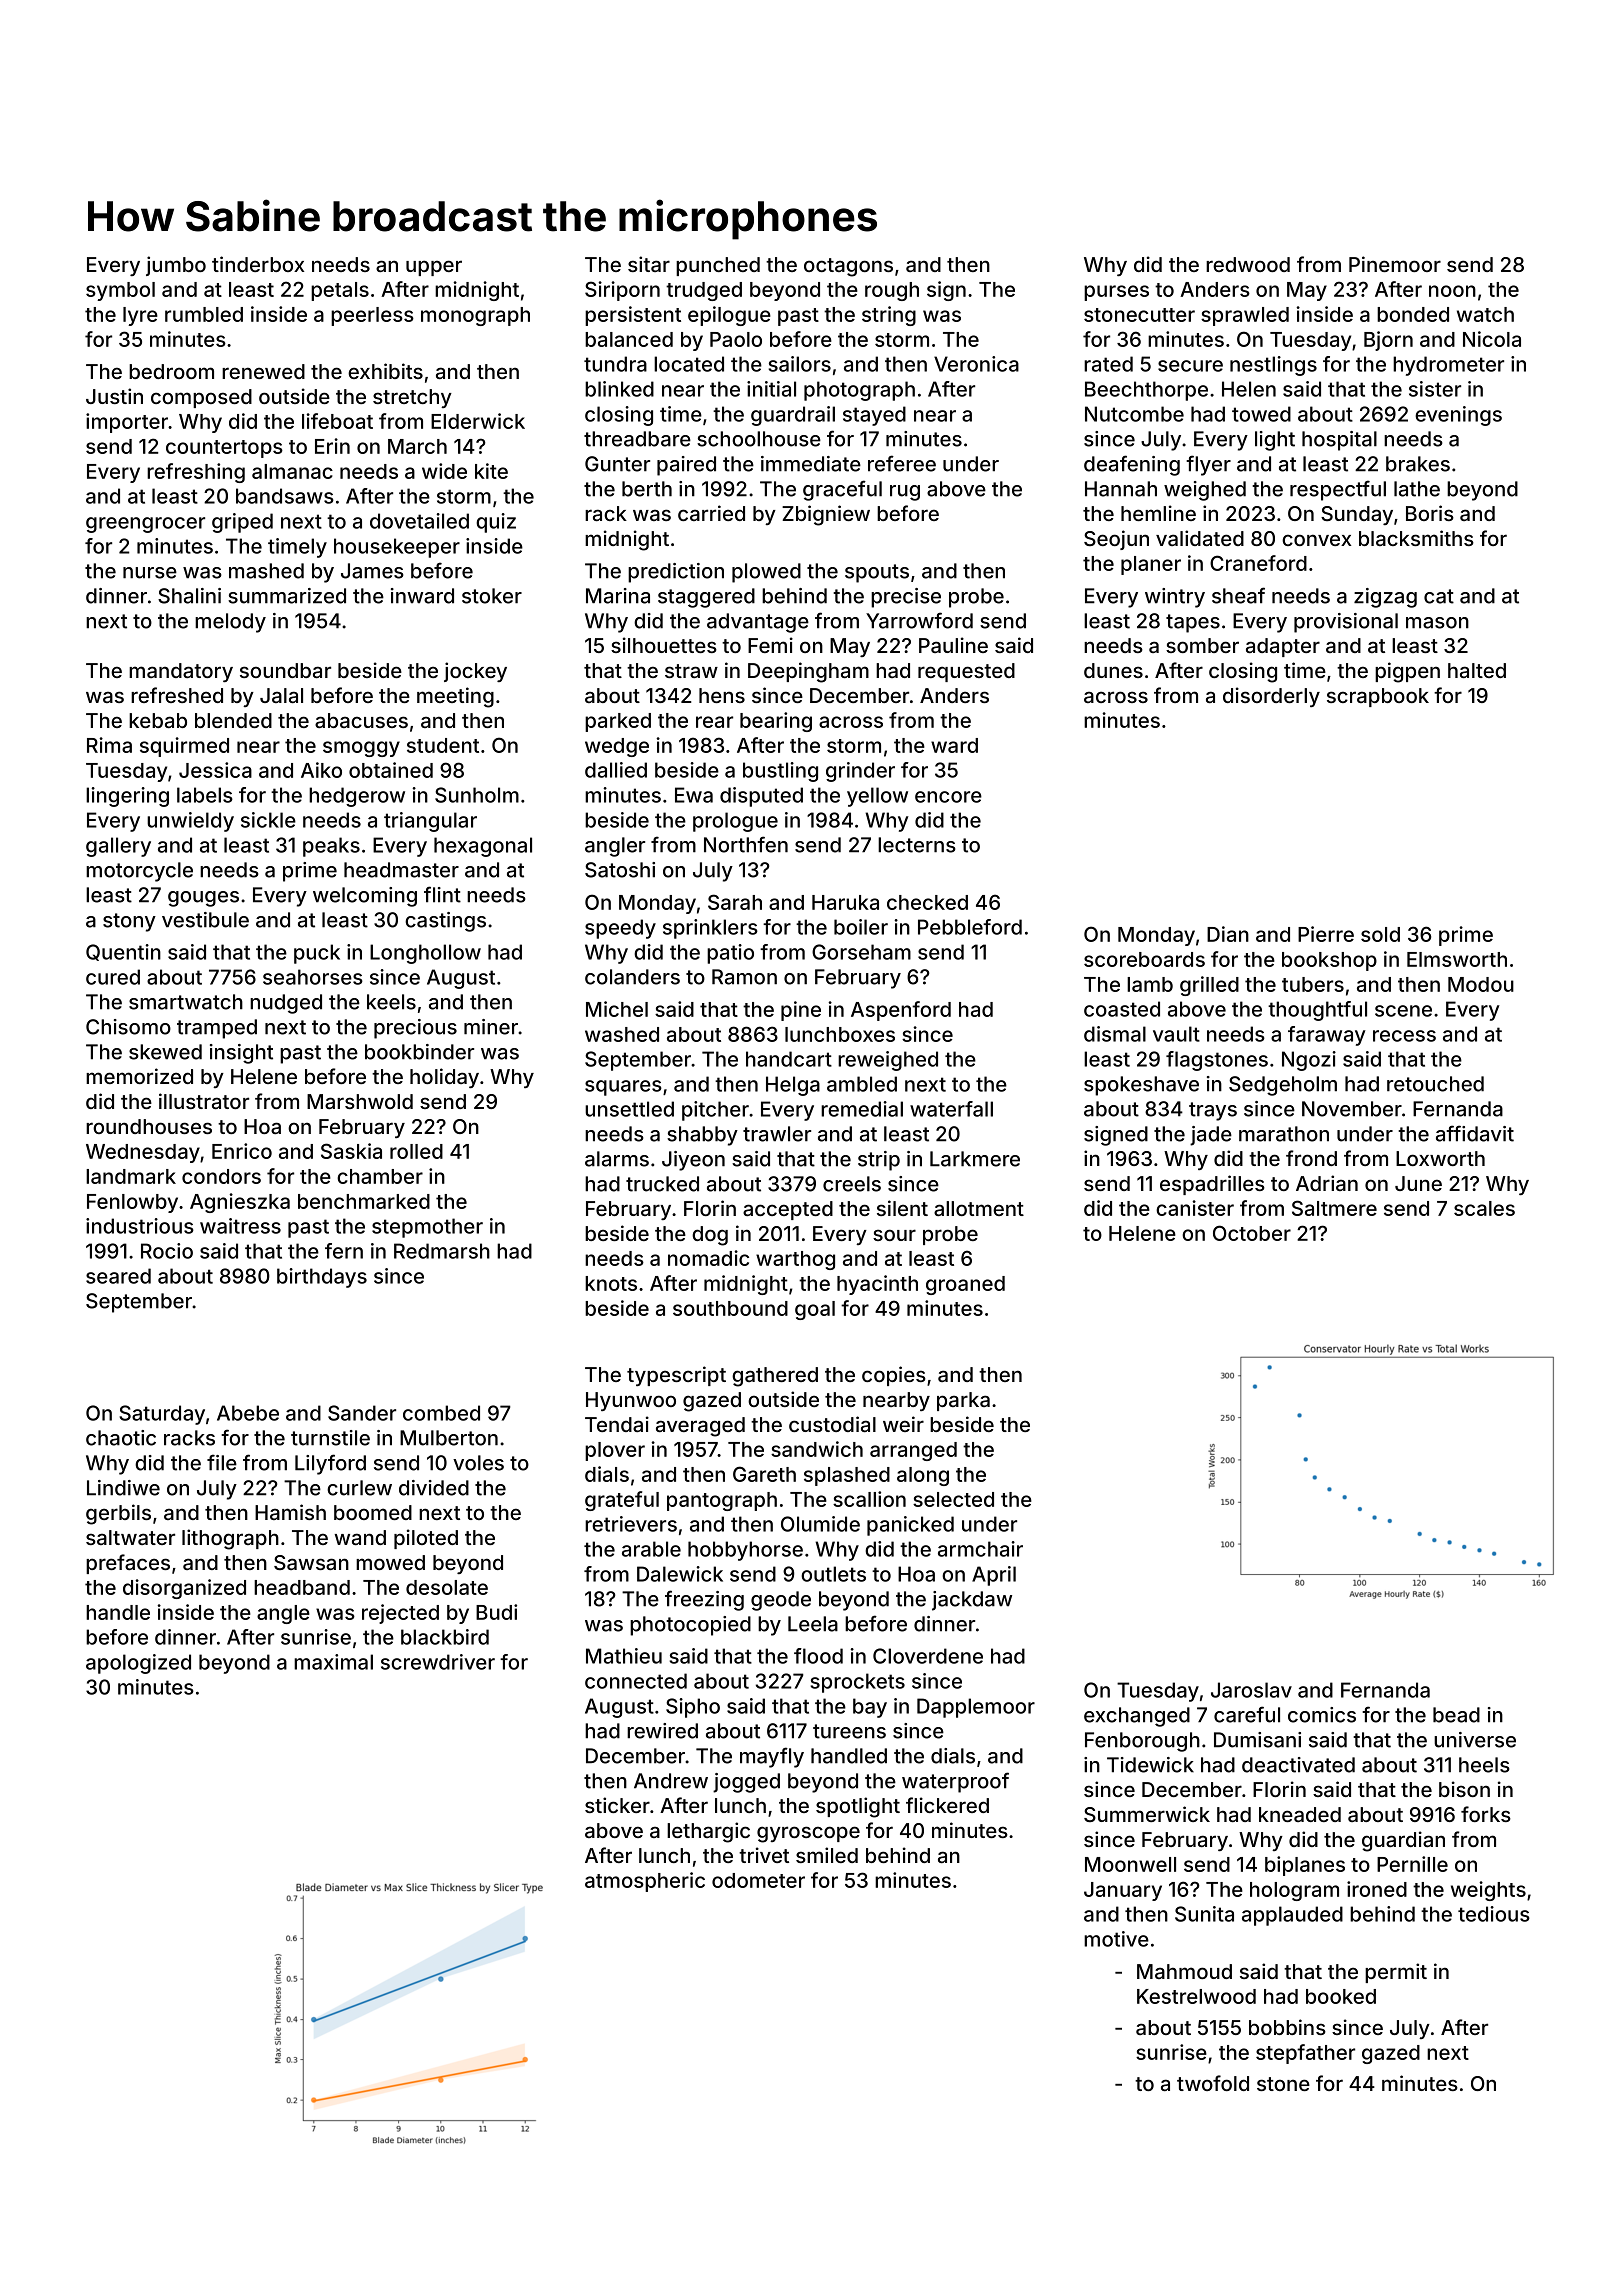  What do you see at coordinates (434, 268) in the screenshot?
I see `upper` at bounding box center [434, 268].
